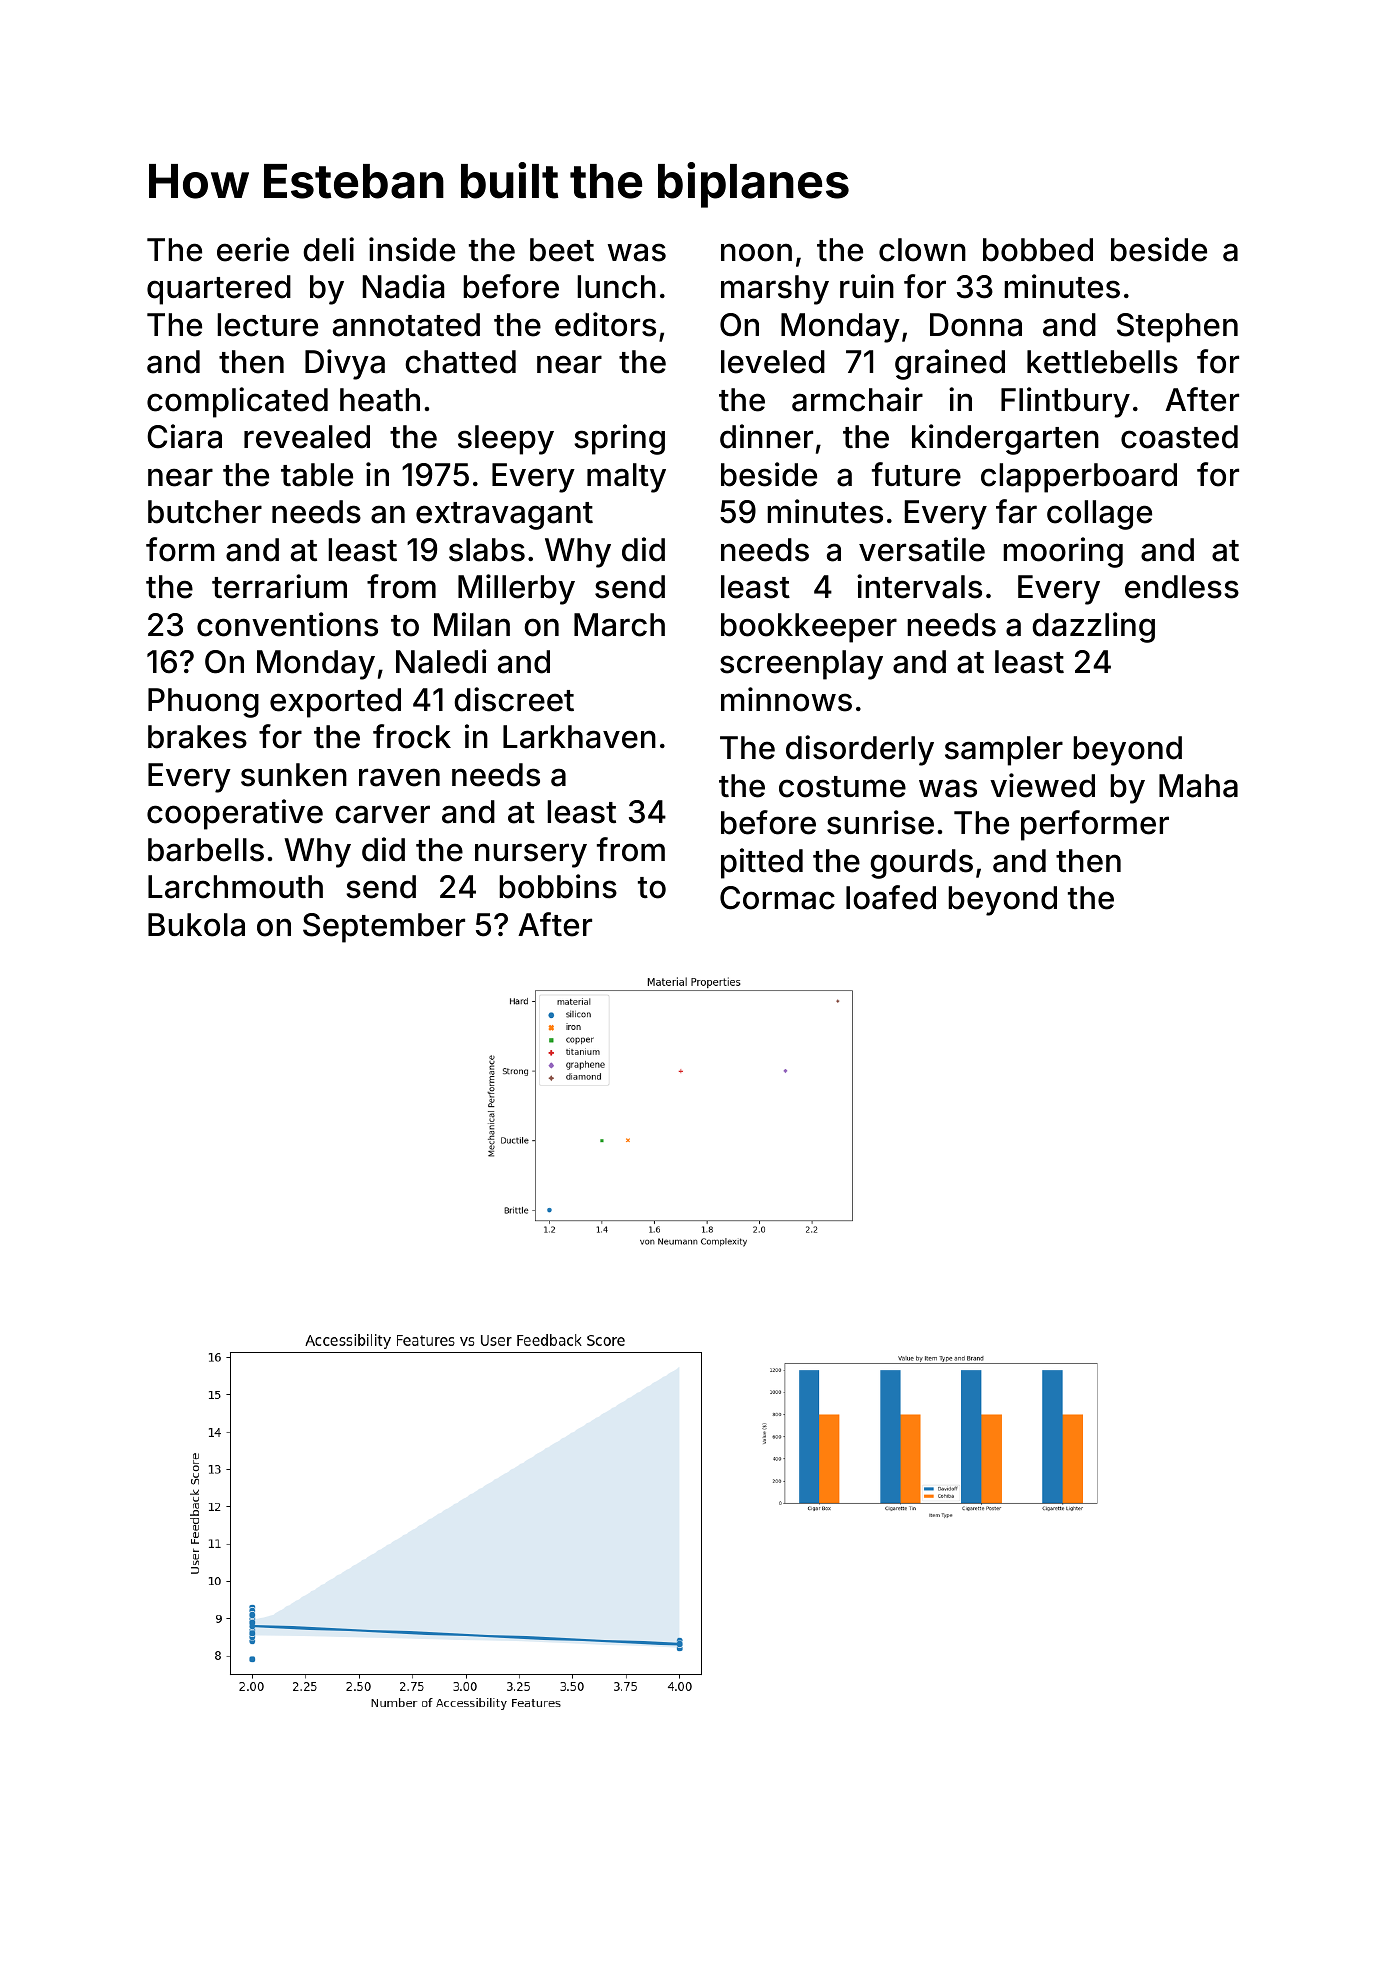 The width and height of the screenshot is (1386, 1969). Describe the element at coordinates (487, 550) in the screenshot. I see `slabs` at that location.
